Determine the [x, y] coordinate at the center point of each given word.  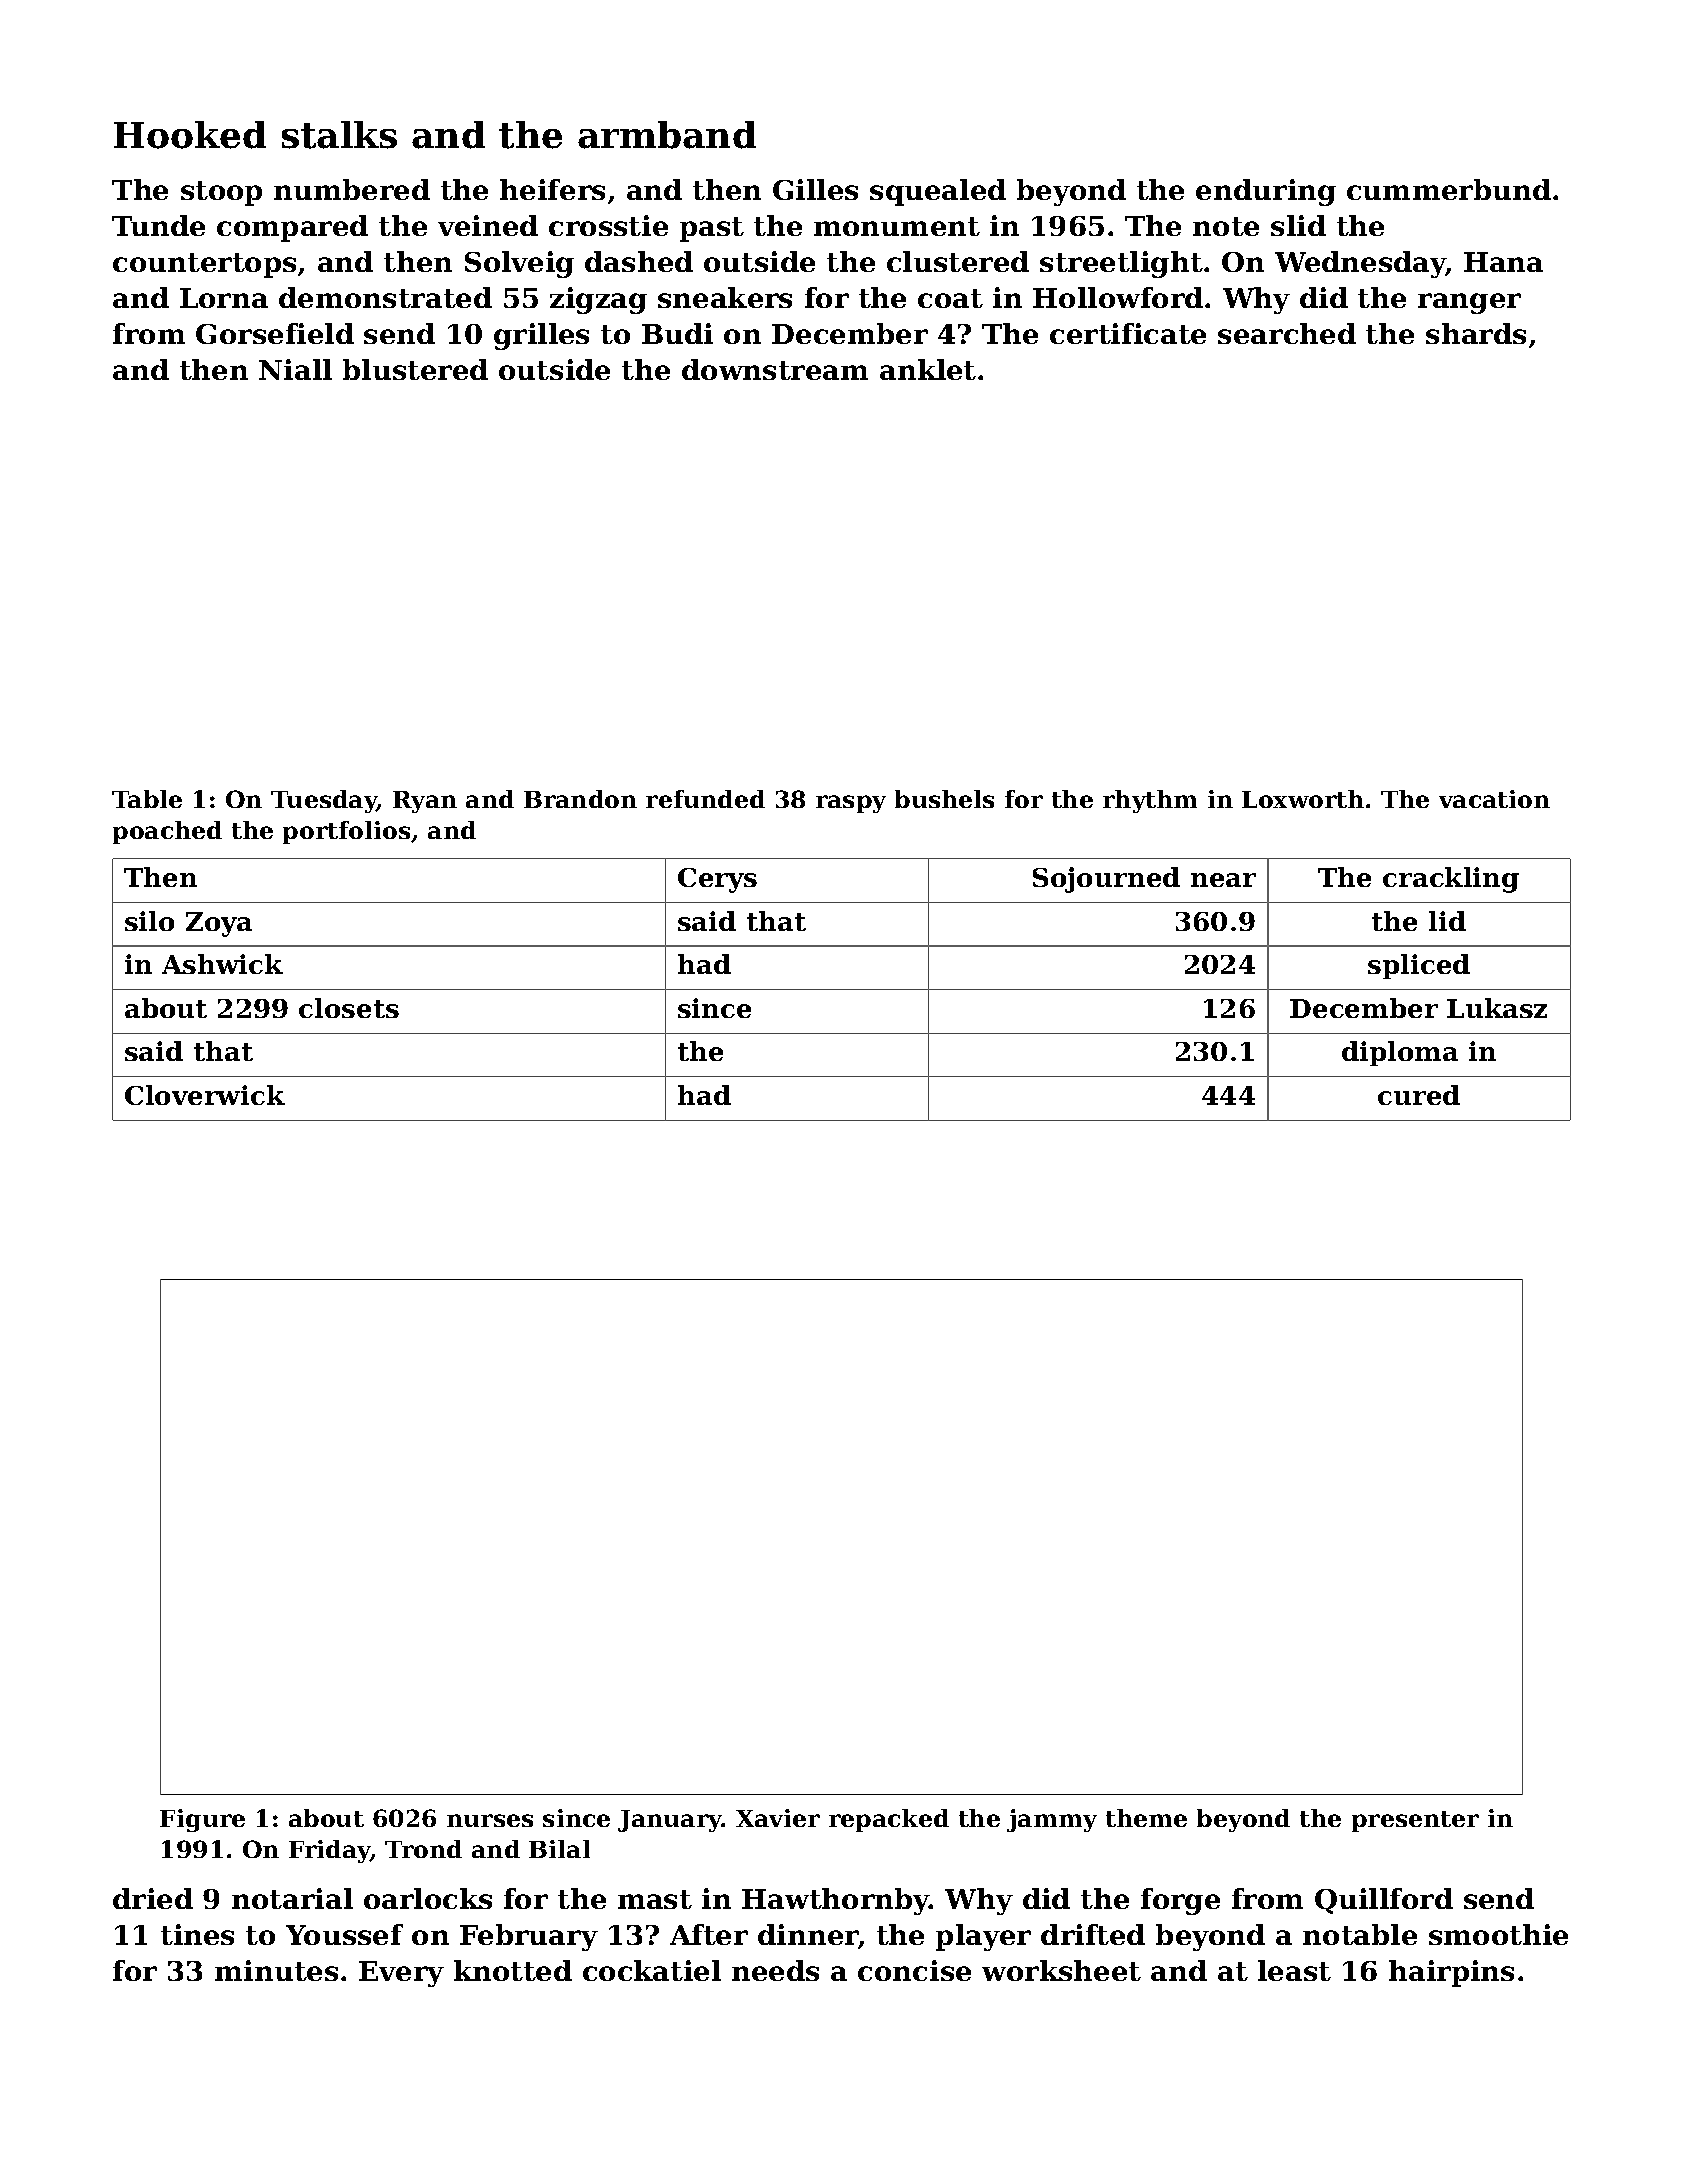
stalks [339, 135]
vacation [1494, 799]
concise [914, 1970]
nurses [490, 1820]
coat [950, 298]
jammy [1052, 1820]
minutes [276, 1970]
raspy [851, 804]
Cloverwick [205, 1095]
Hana [1503, 262]
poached [167, 832]
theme [1146, 1818]
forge [1180, 1901]
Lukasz [1497, 1008]
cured [1419, 1095]
